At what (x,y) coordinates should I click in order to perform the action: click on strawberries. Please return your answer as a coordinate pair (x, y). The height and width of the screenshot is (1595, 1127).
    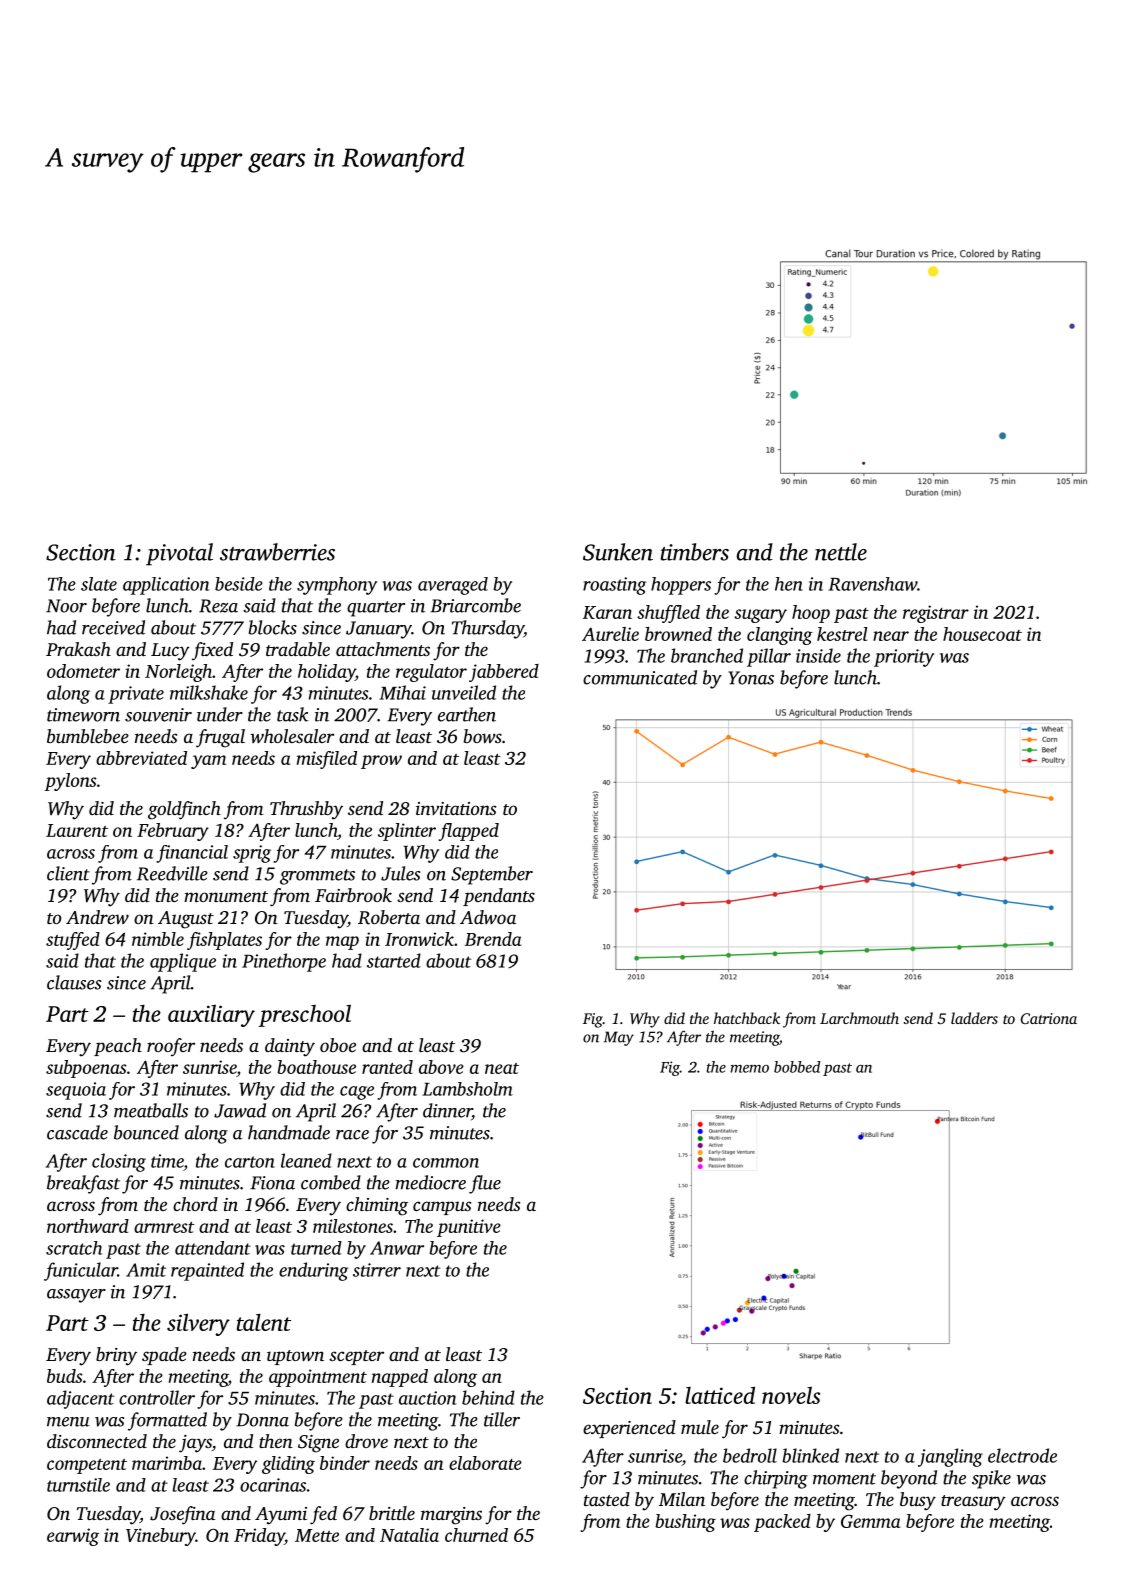
    Looking at the image, I should click on (277, 552).
